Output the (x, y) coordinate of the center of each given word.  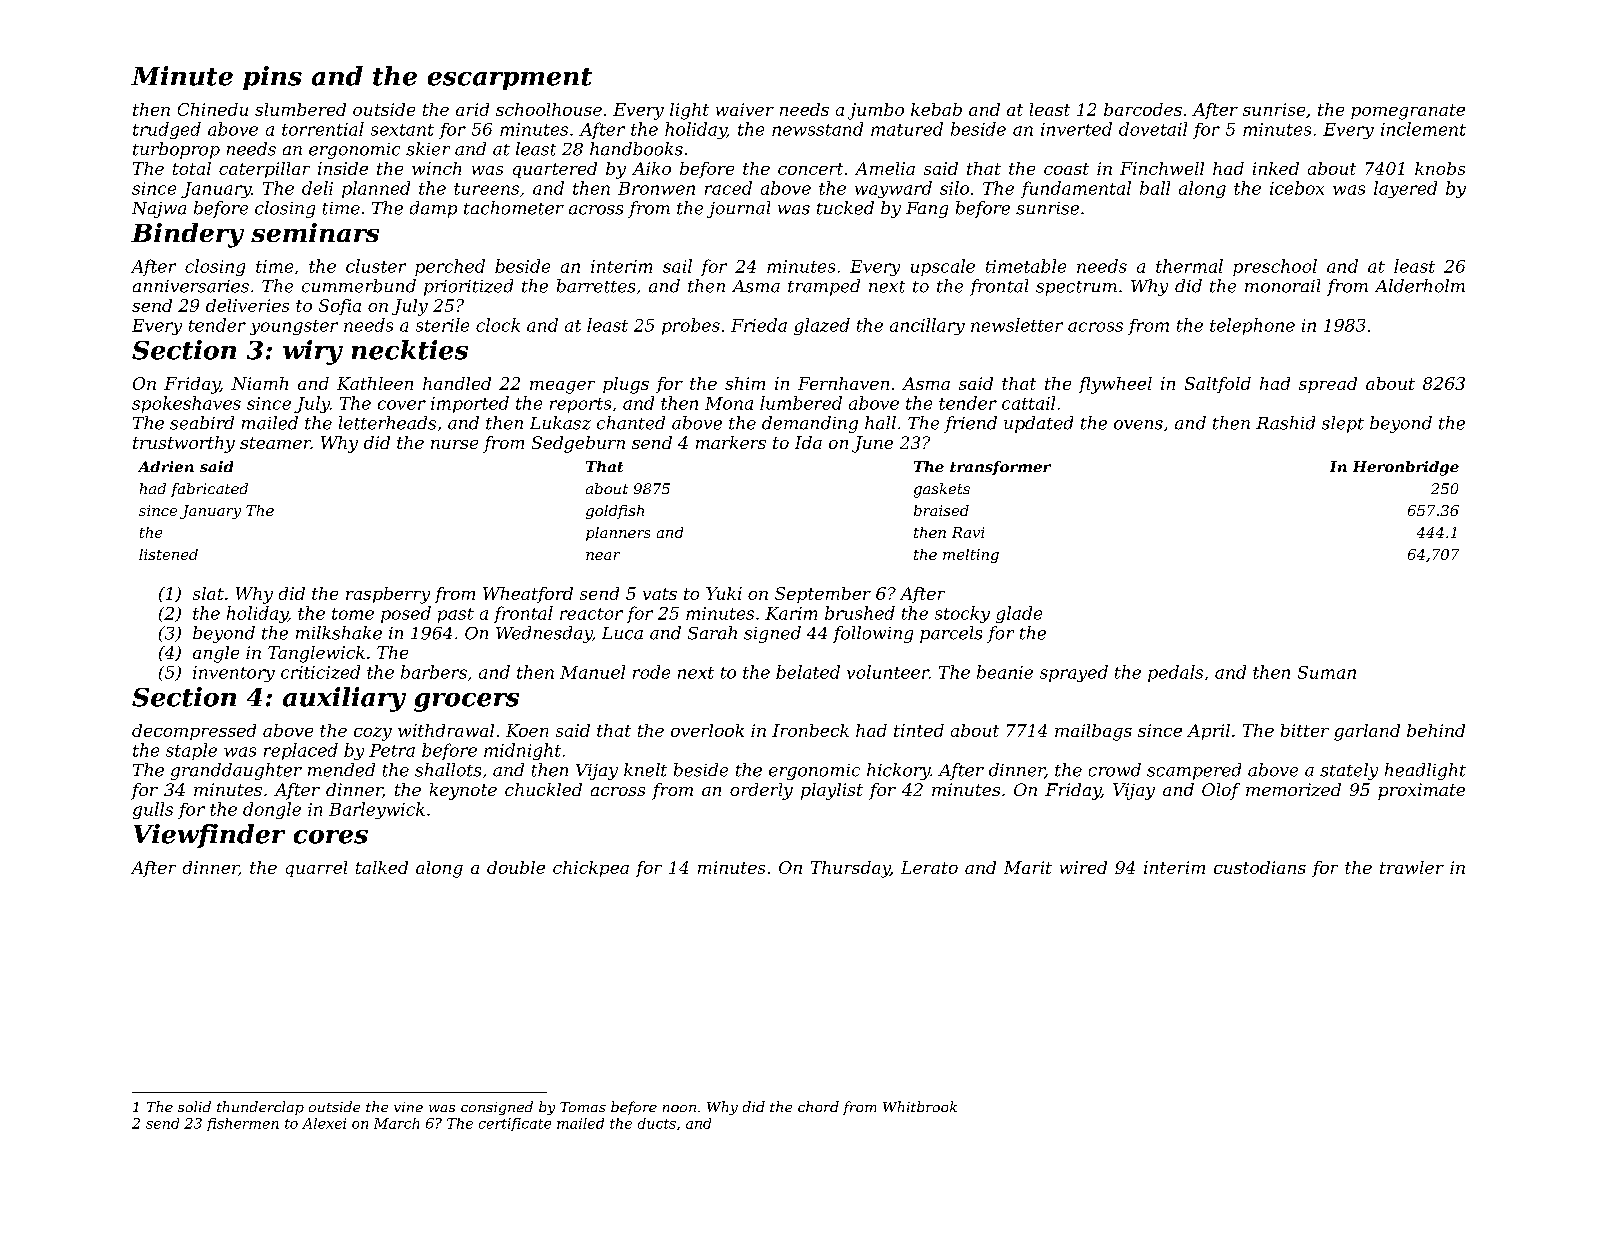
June (872, 444)
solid (194, 1106)
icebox (1297, 188)
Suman (1327, 672)
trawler (1412, 867)
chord (818, 1106)
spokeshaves (186, 404)
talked (382, 867)
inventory (234, 674)
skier (428, 149)
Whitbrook (920, 1106)
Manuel (592, 672)
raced (728, 188)
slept (1343, 424)
